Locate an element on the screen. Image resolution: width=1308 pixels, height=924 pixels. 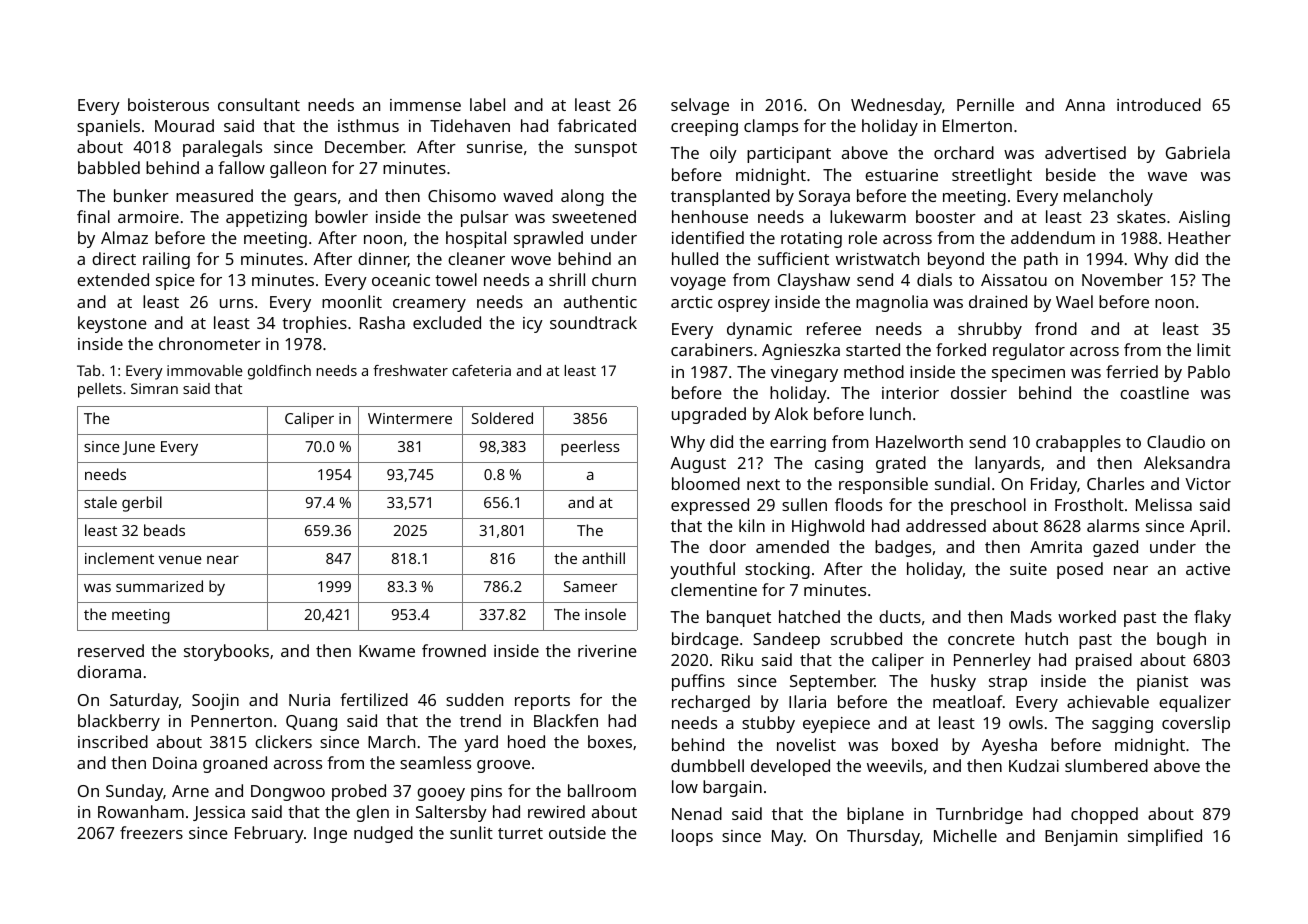
simplified is located at coordinates (1165, 837).
